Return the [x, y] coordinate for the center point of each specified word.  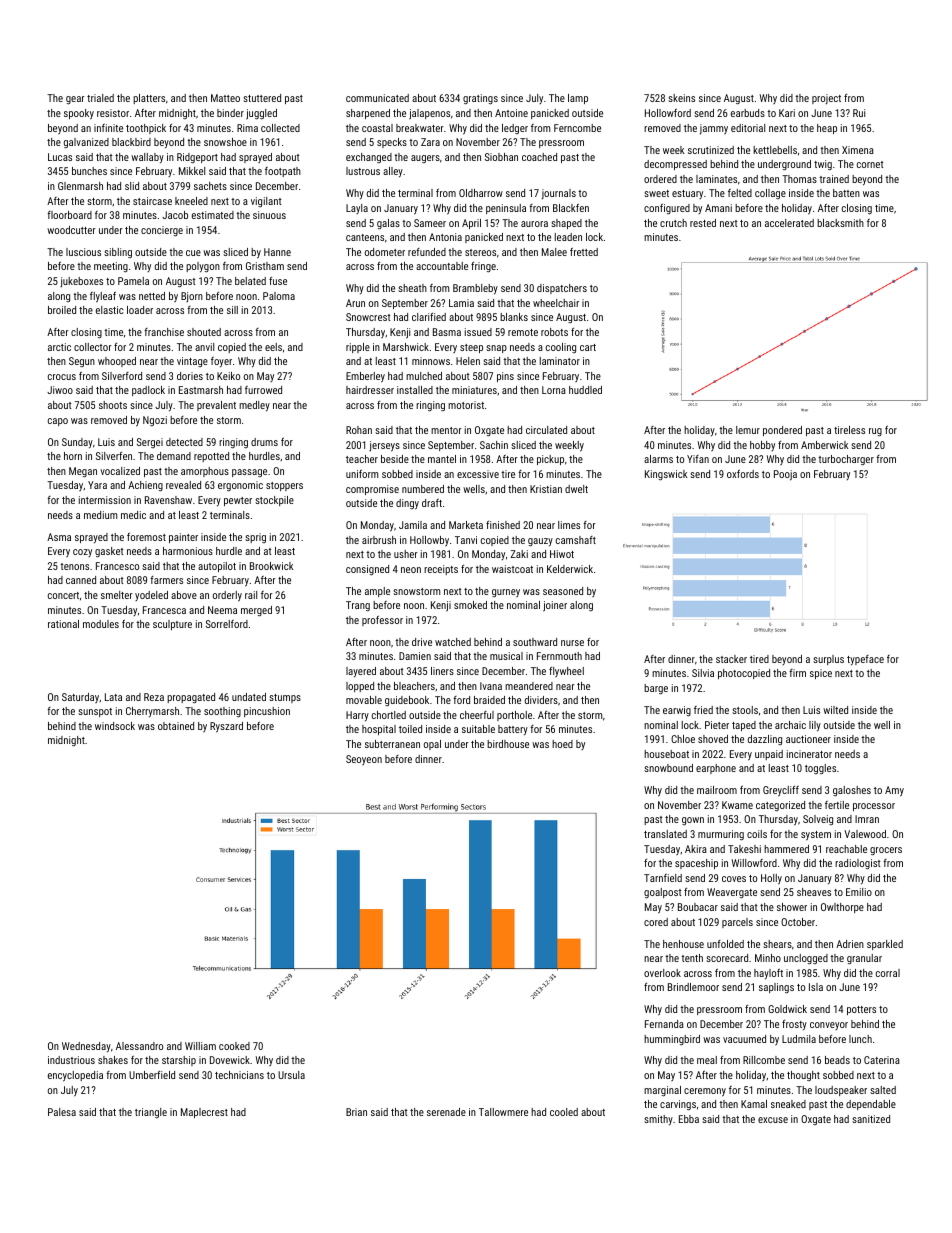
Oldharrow [481, 193]
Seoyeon [364, 760]
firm [797, 673]
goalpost [662, 893]
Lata [113, 697]
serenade [446, 1112]
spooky [79, 114]
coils [757, 834]
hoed [562, 744]
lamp [578, 99]
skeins [681, 98]
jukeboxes [81, 282]
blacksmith [840, 223]
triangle [151, 1113]
